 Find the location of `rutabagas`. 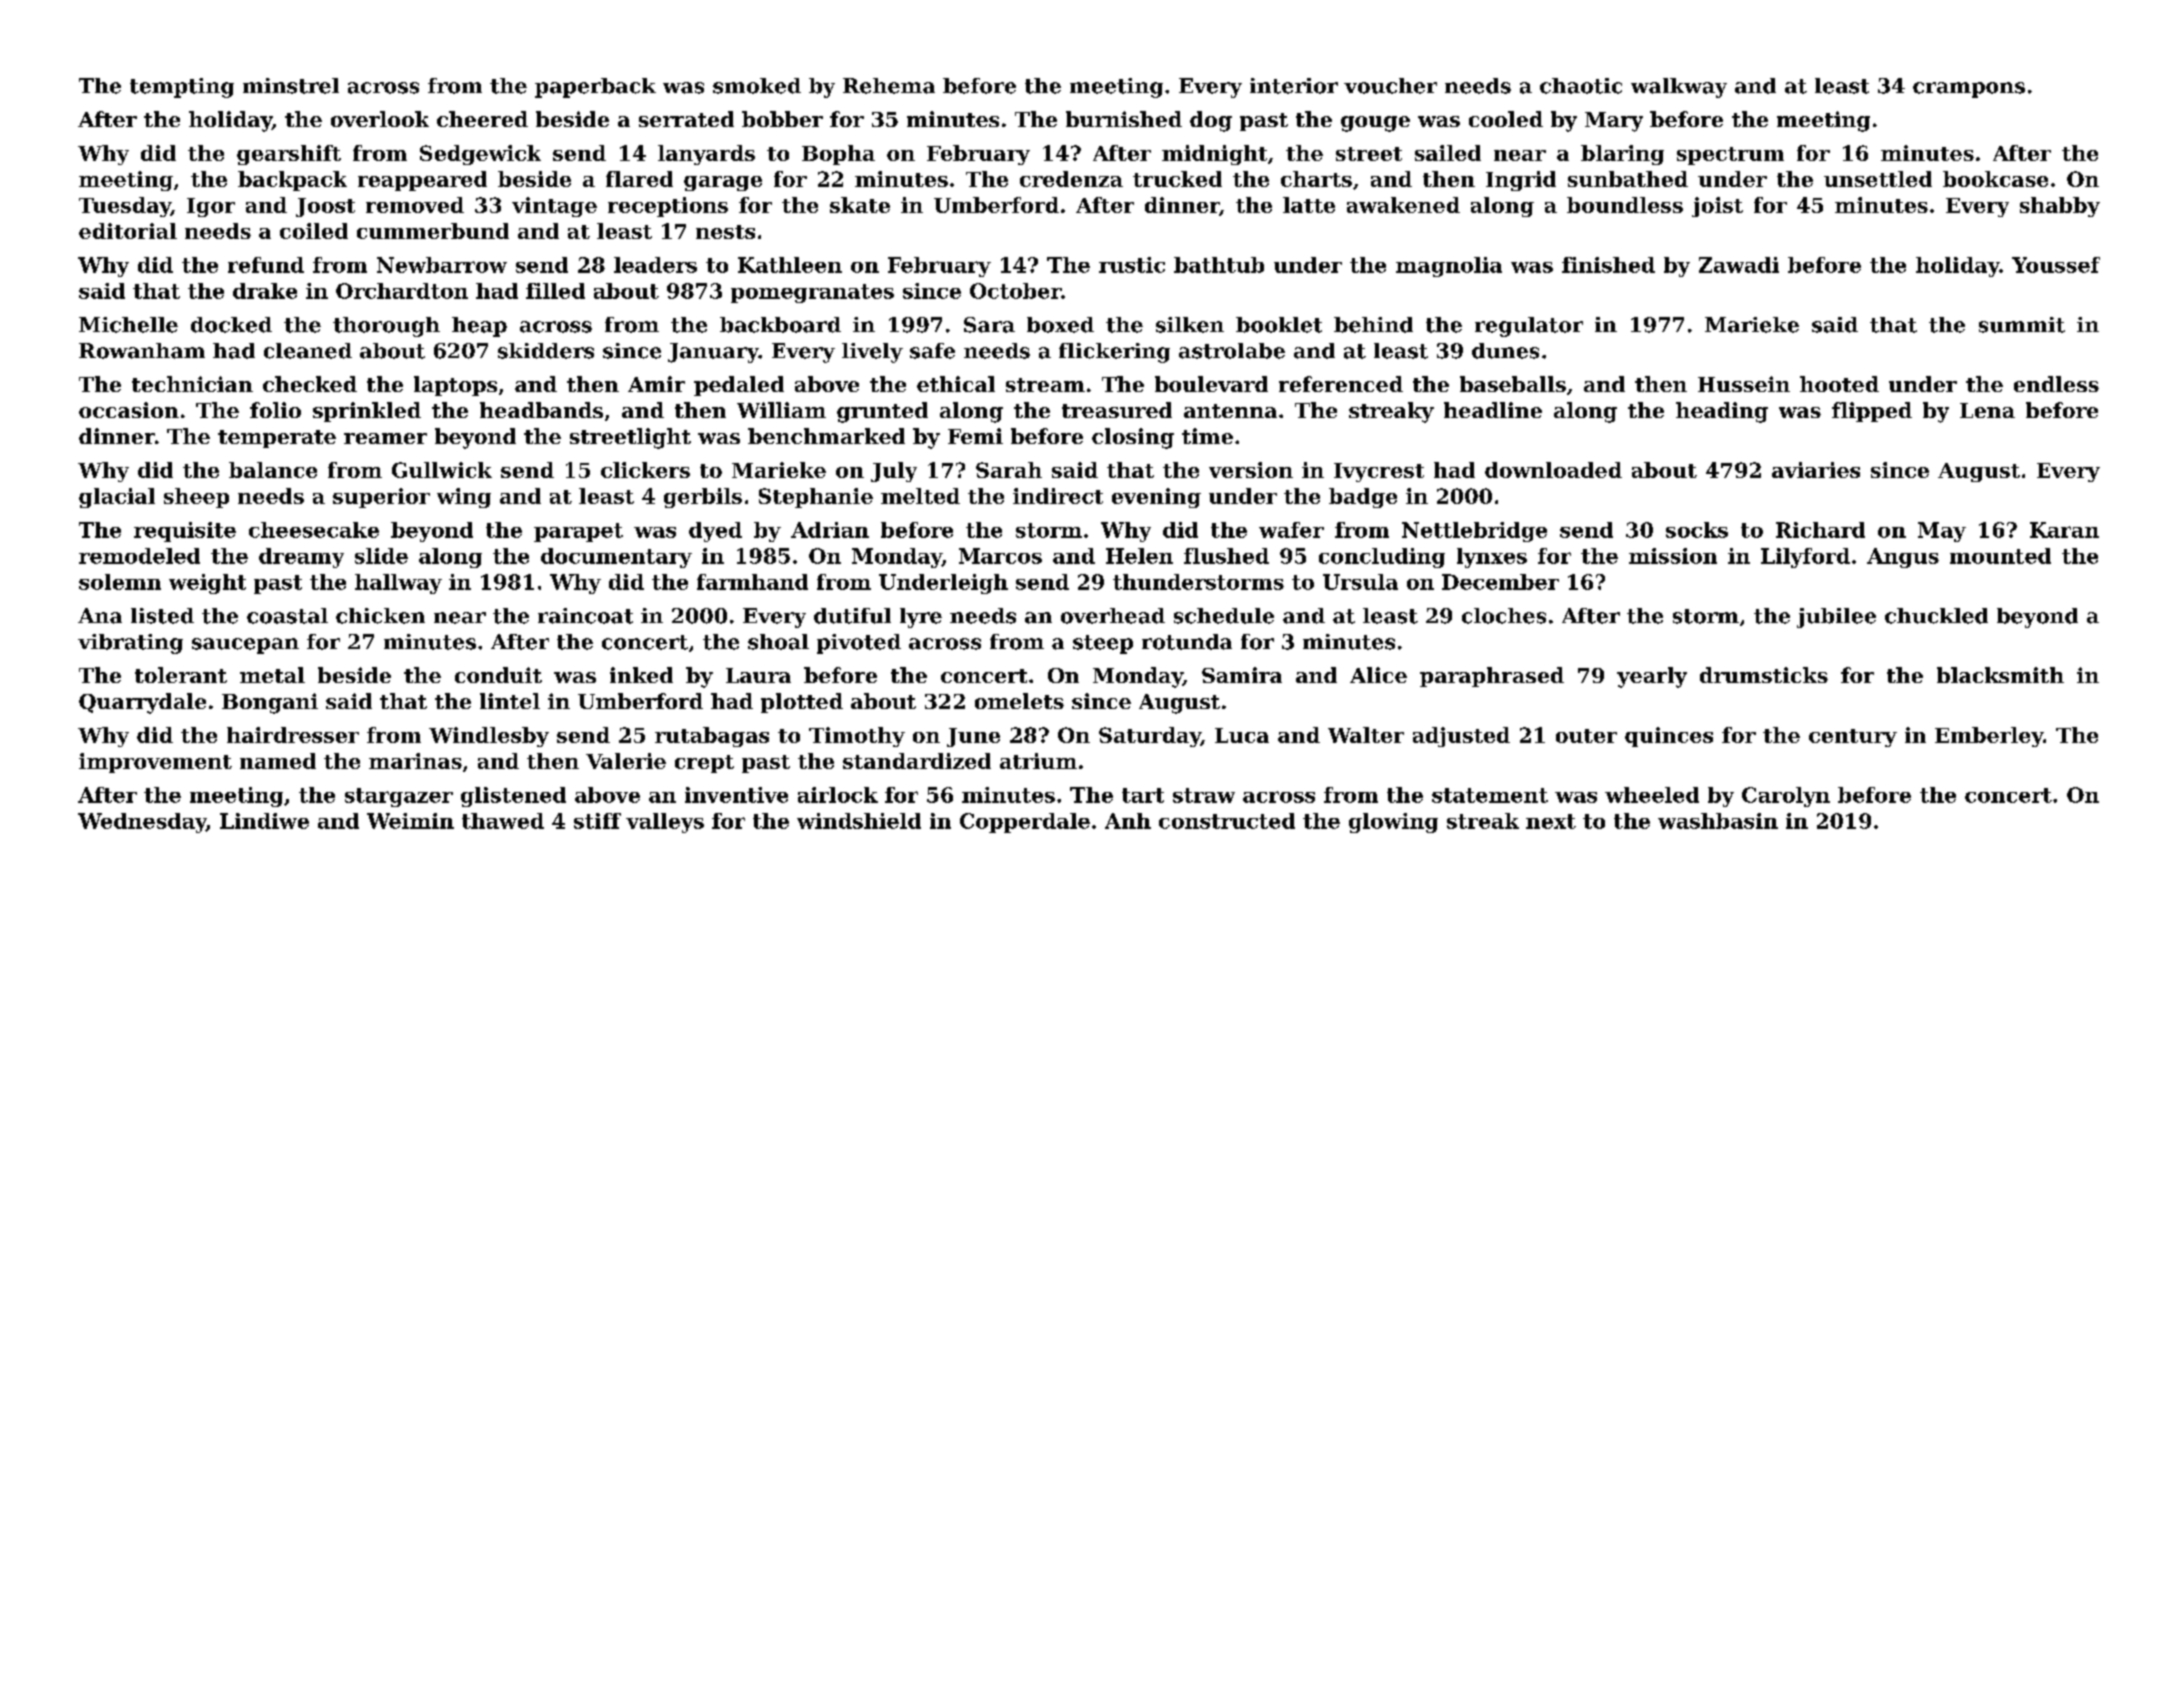

rutabagas is located at coordinates (712, 737).
